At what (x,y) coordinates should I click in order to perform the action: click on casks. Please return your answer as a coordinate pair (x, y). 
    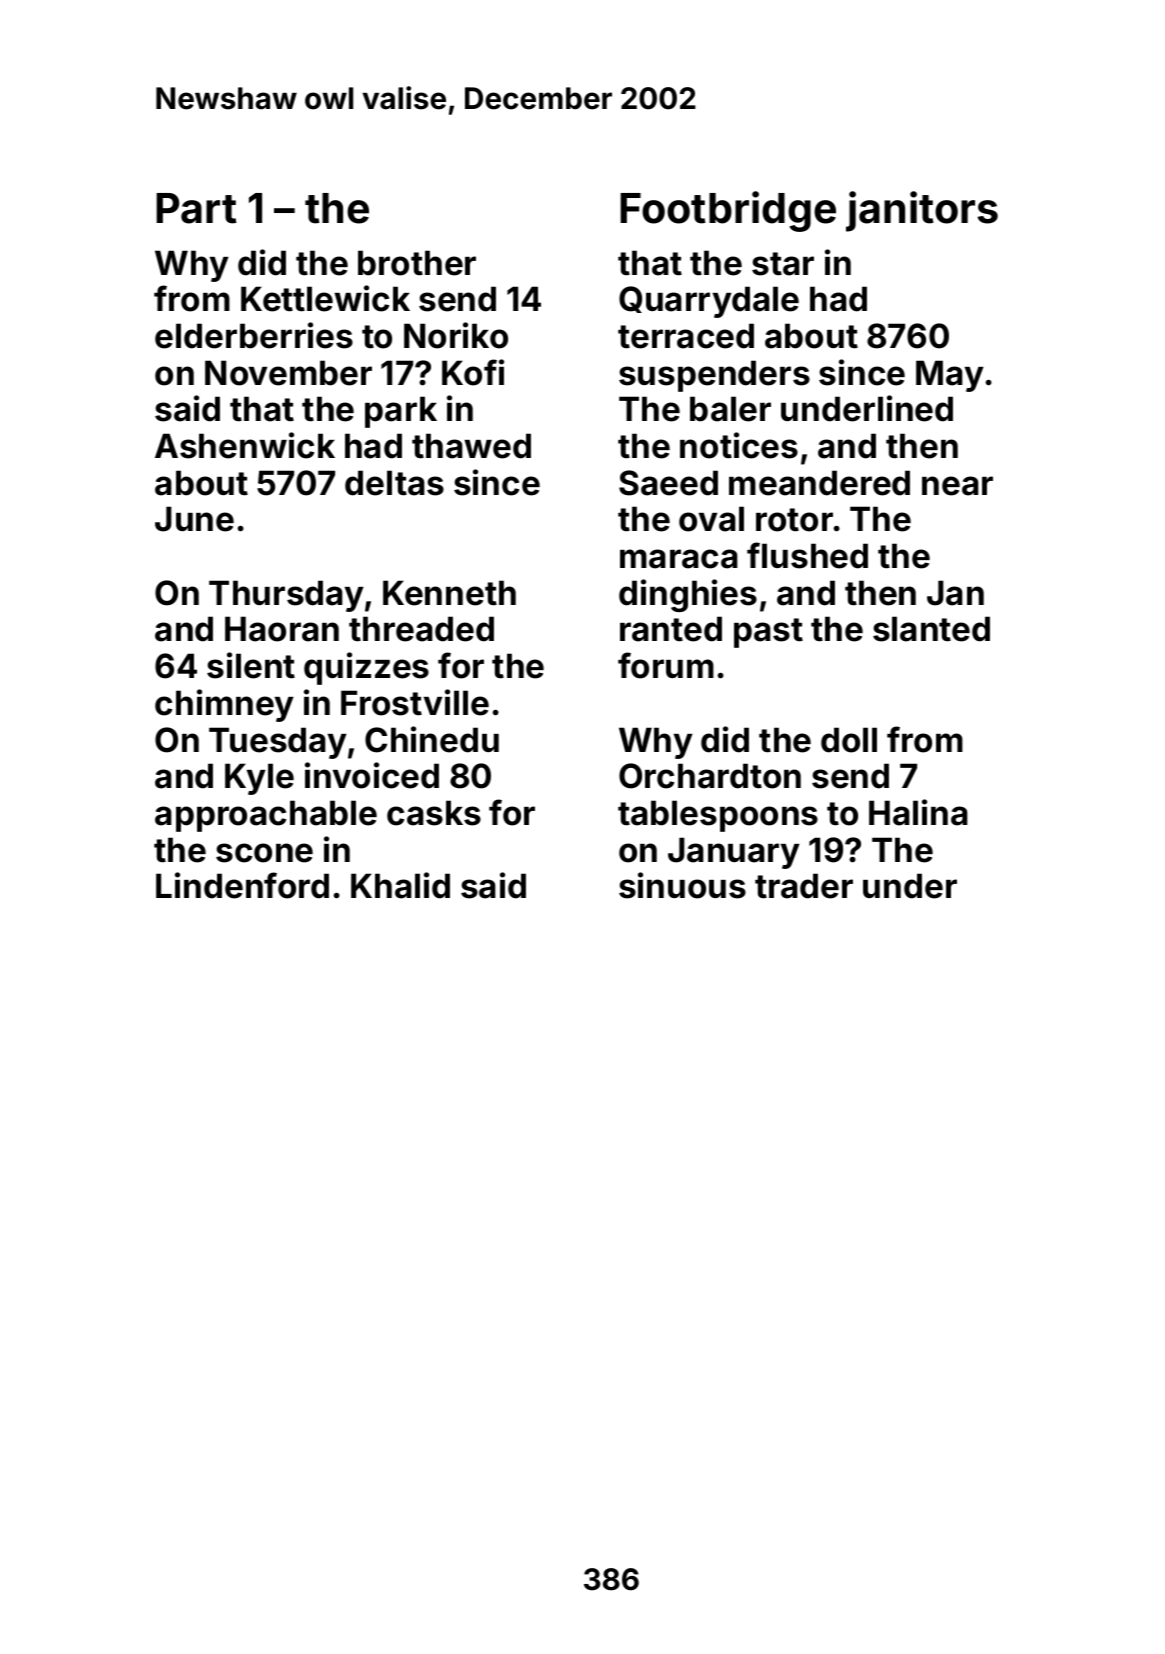
    Looking at the image, I should click on (434, 813).
